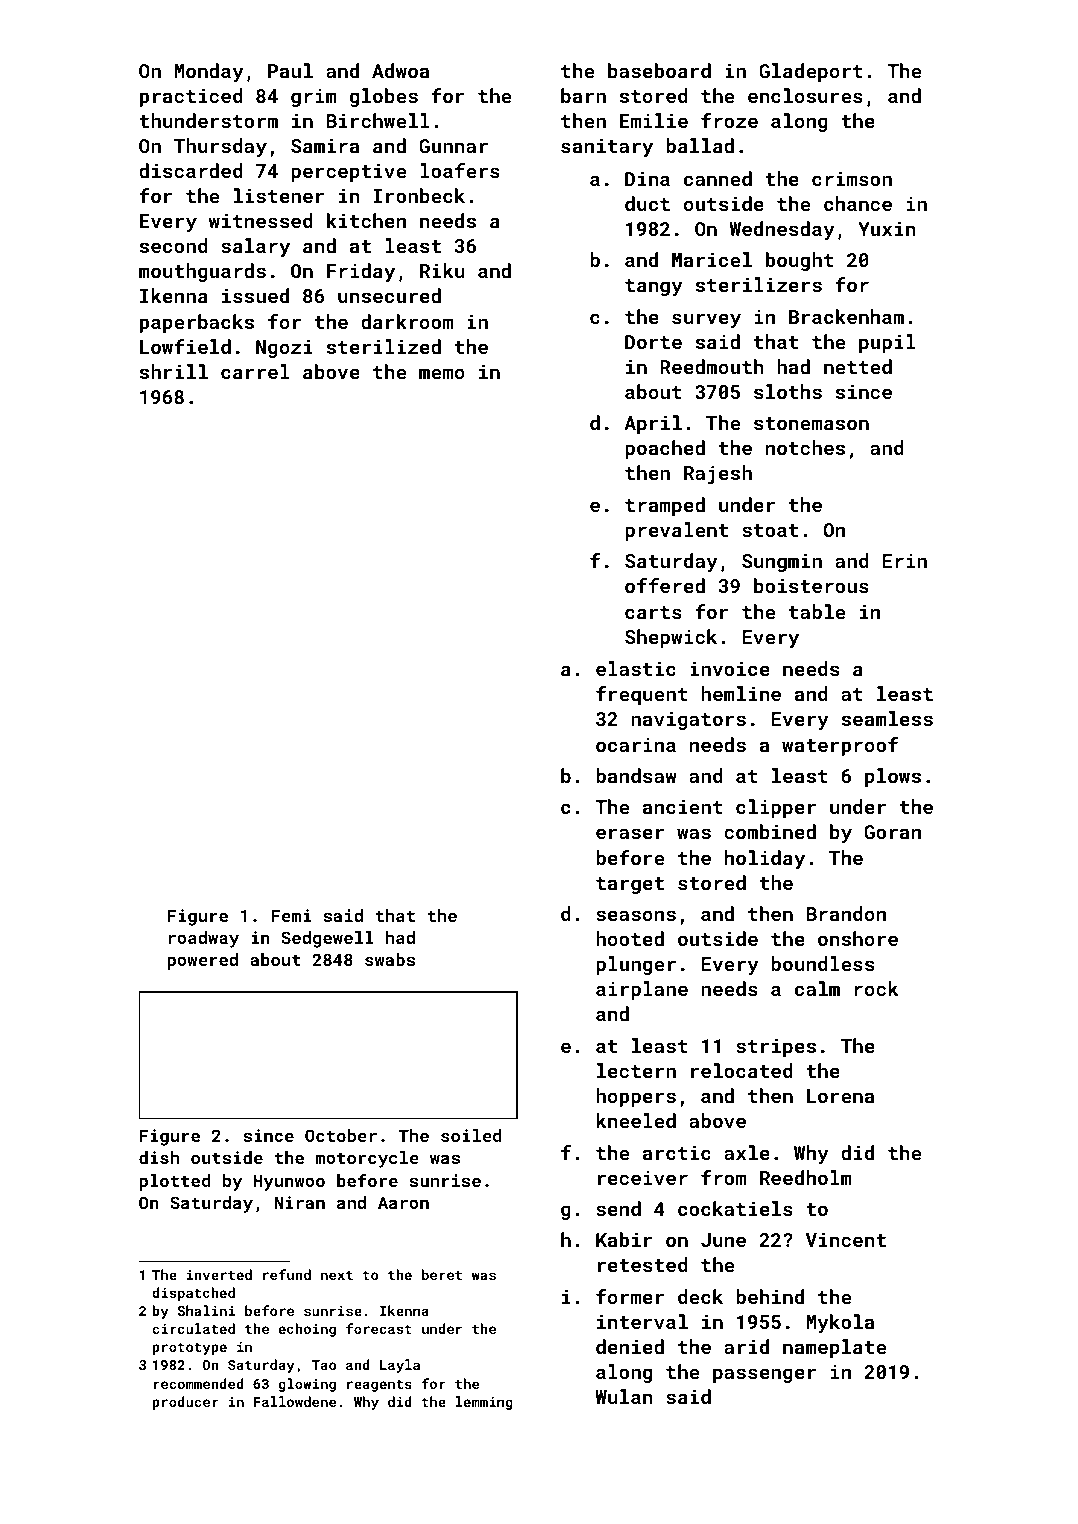  I want to click on shrill, so click(174, 371).
